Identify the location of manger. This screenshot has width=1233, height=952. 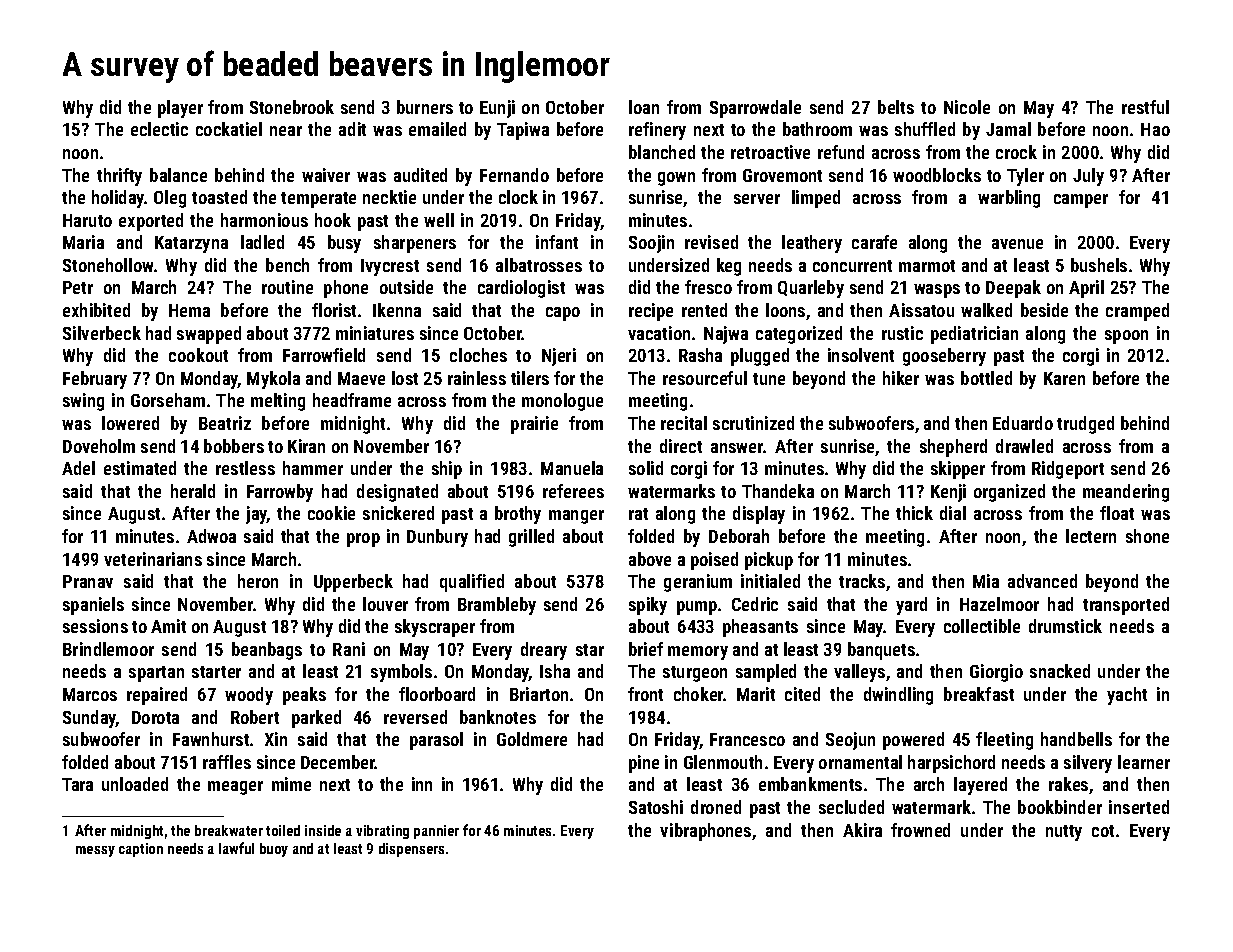
(576, 517).
